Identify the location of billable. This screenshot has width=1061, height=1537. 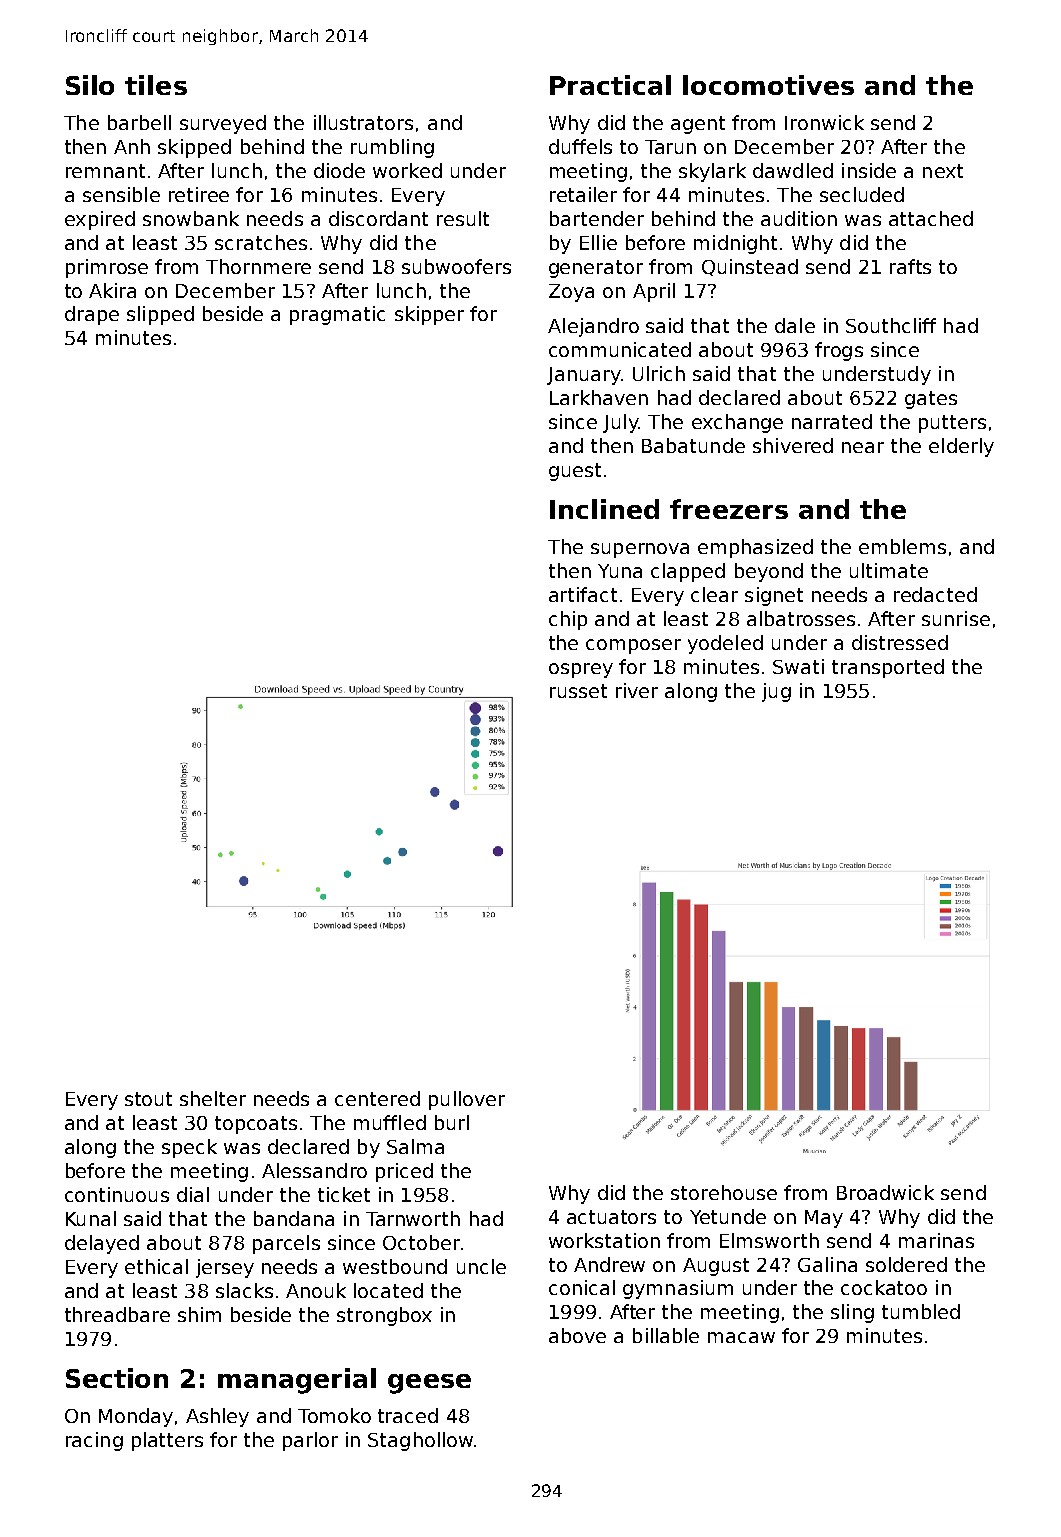
(666, 1335).
